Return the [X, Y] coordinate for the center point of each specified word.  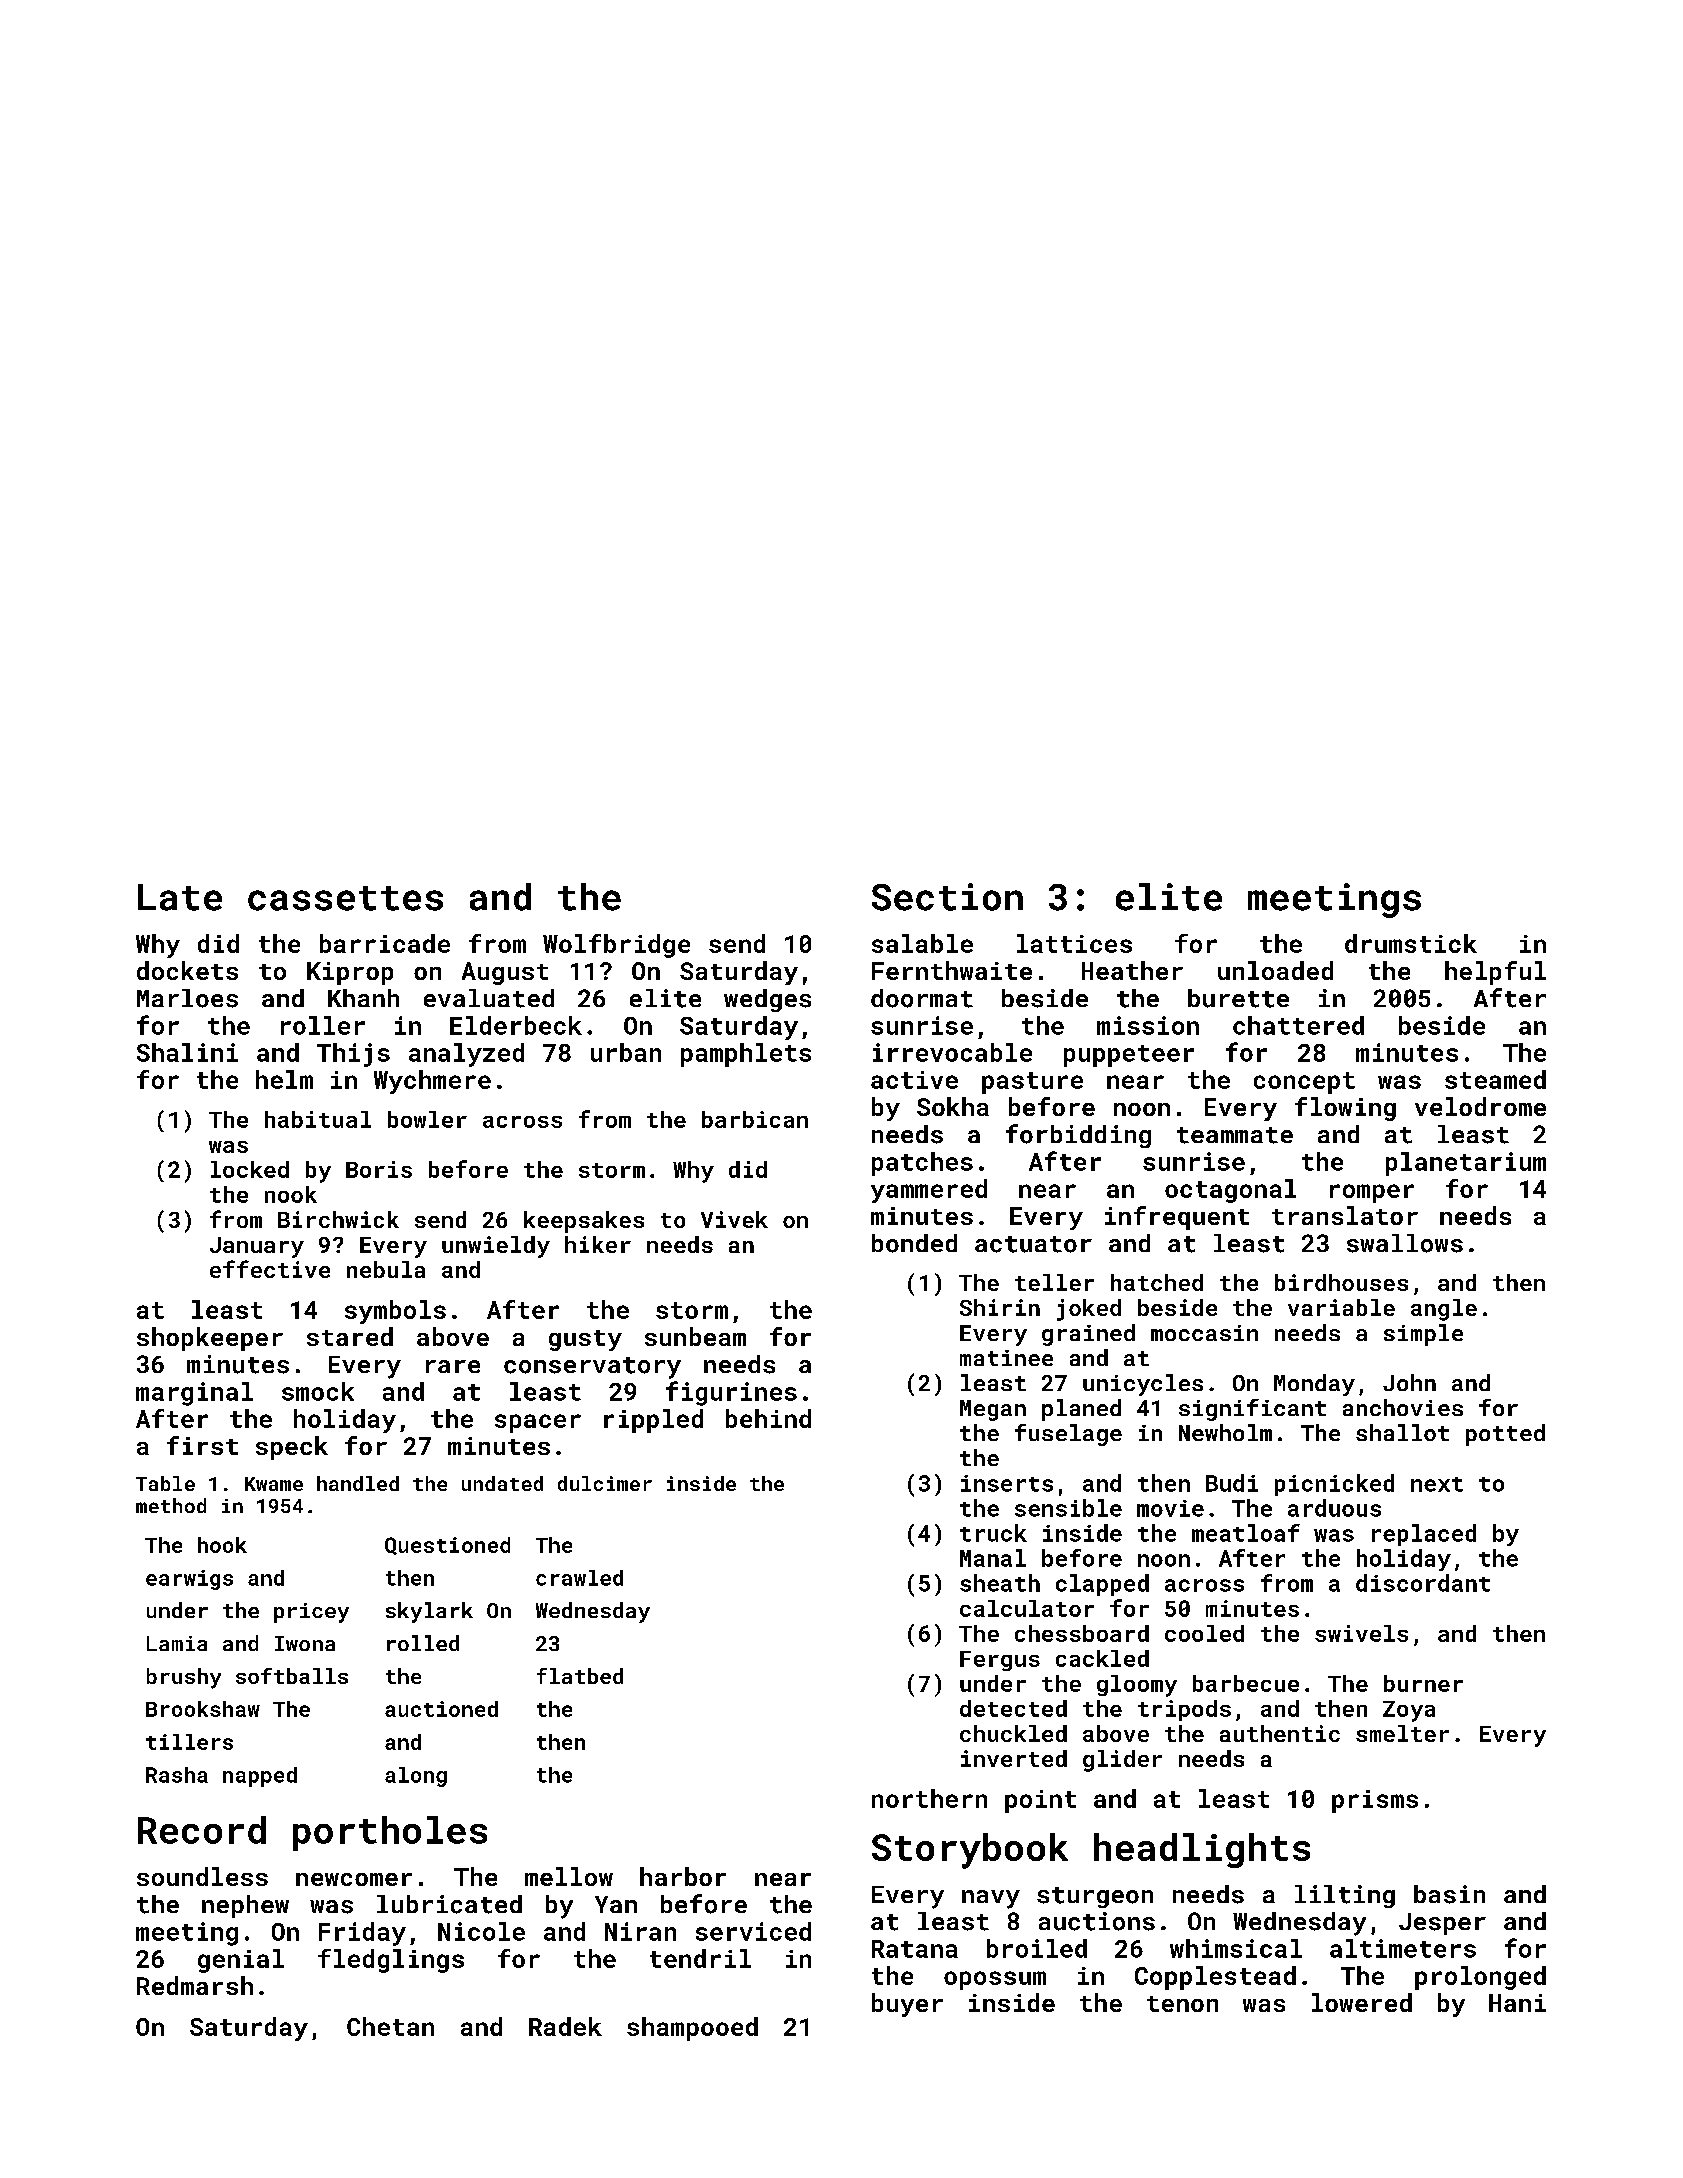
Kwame [274, 1484]
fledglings [391, 1961]
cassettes [345, 898]
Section [947, 897]
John [1409, 1382]
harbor [683, 1876]
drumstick [1411, 943]
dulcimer [605, 1483]
